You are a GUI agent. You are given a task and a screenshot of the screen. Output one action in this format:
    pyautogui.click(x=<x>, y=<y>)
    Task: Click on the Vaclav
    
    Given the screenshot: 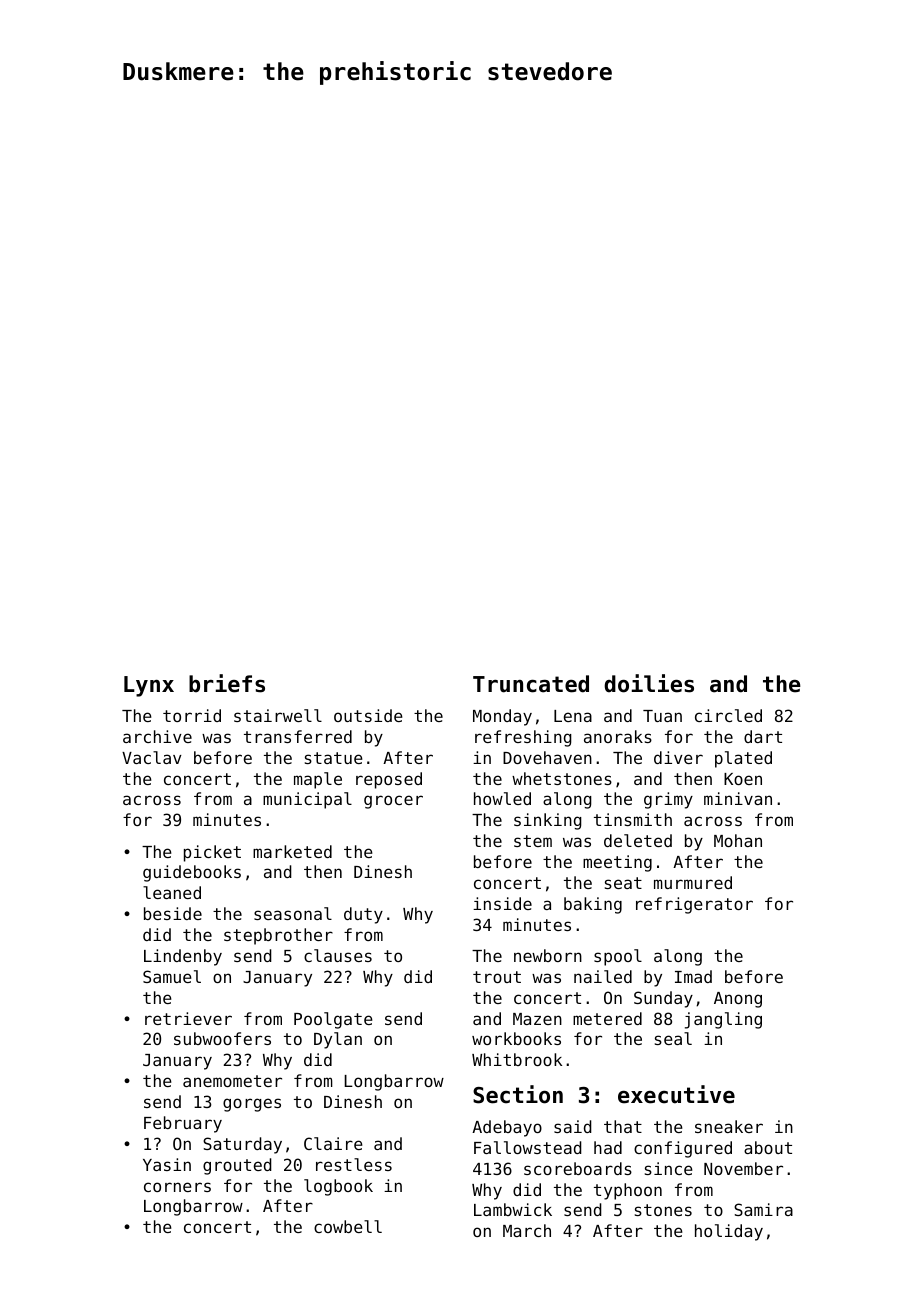 What is the action you would take?
    pyautogui.click(x=152, y=757)
